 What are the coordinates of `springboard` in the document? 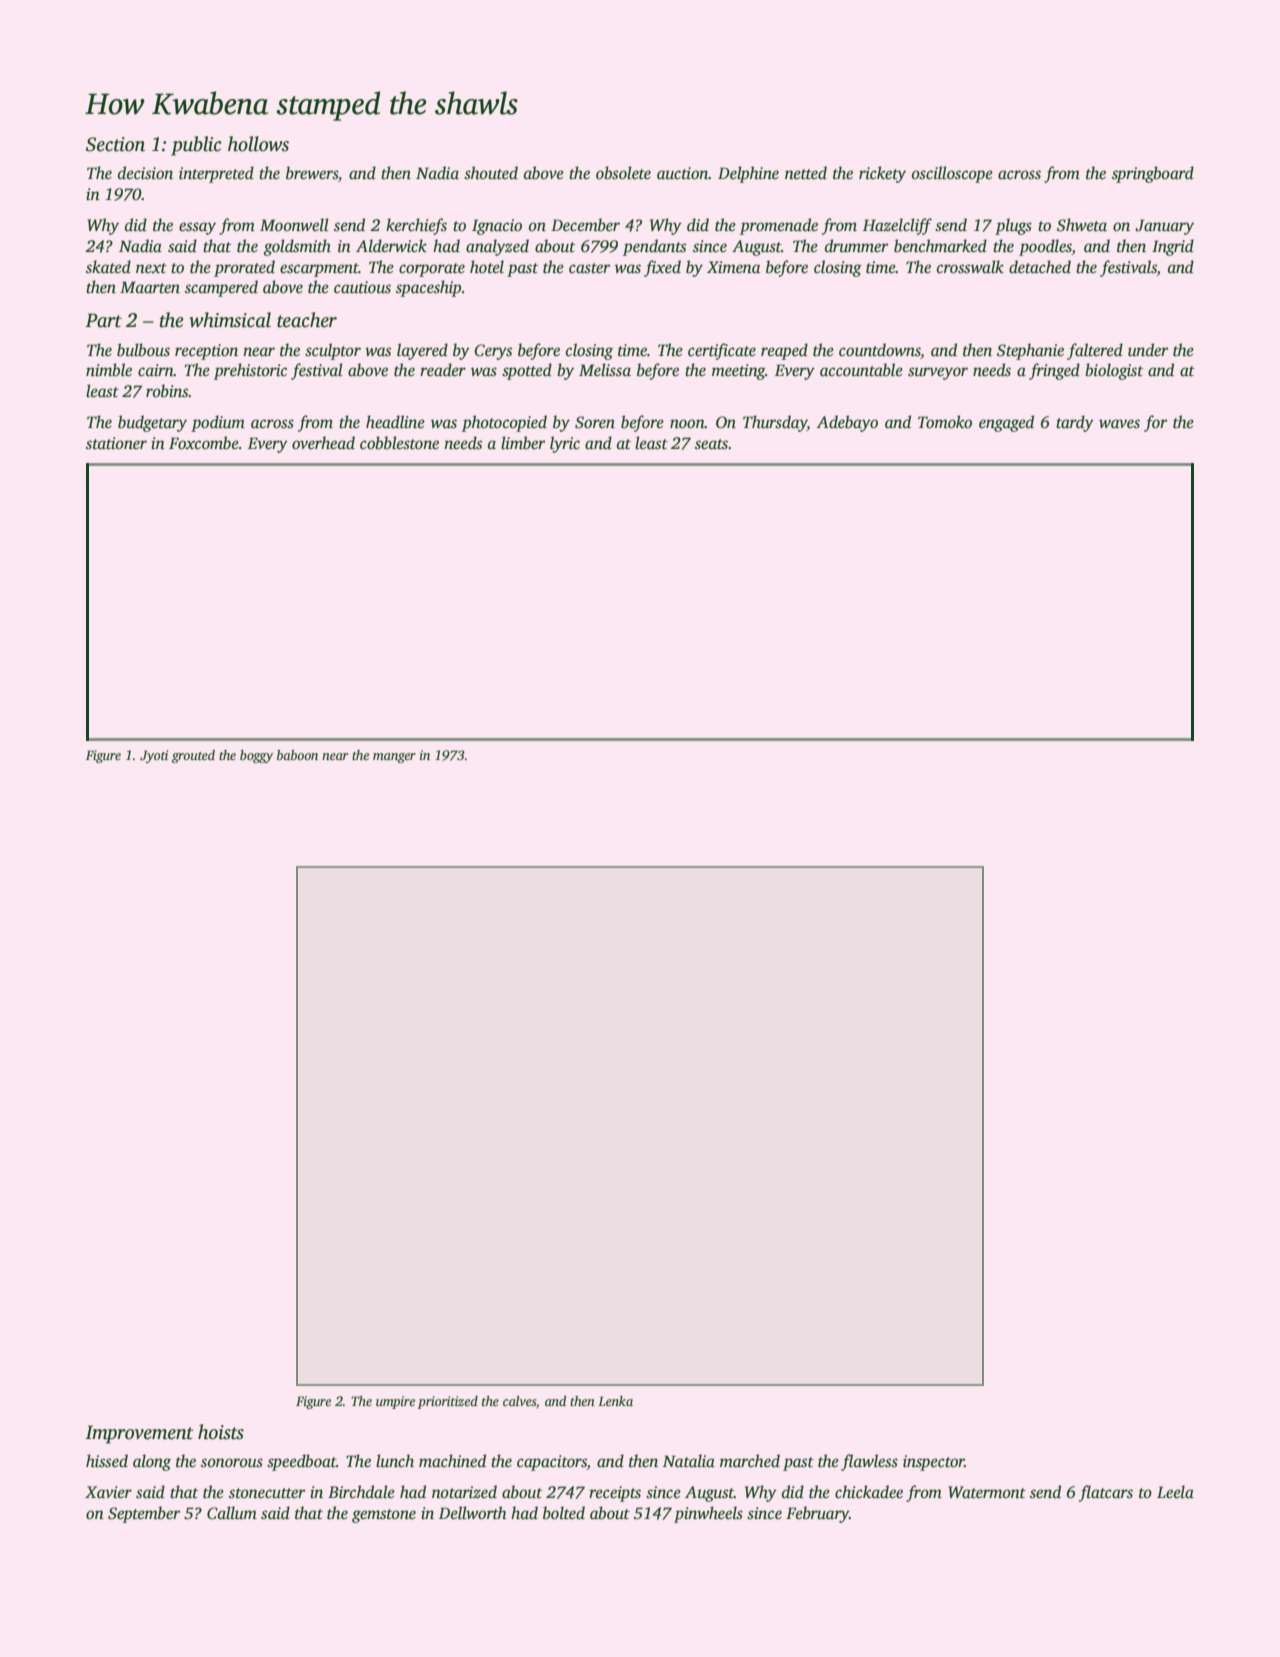 It's located at (1153, 174).
